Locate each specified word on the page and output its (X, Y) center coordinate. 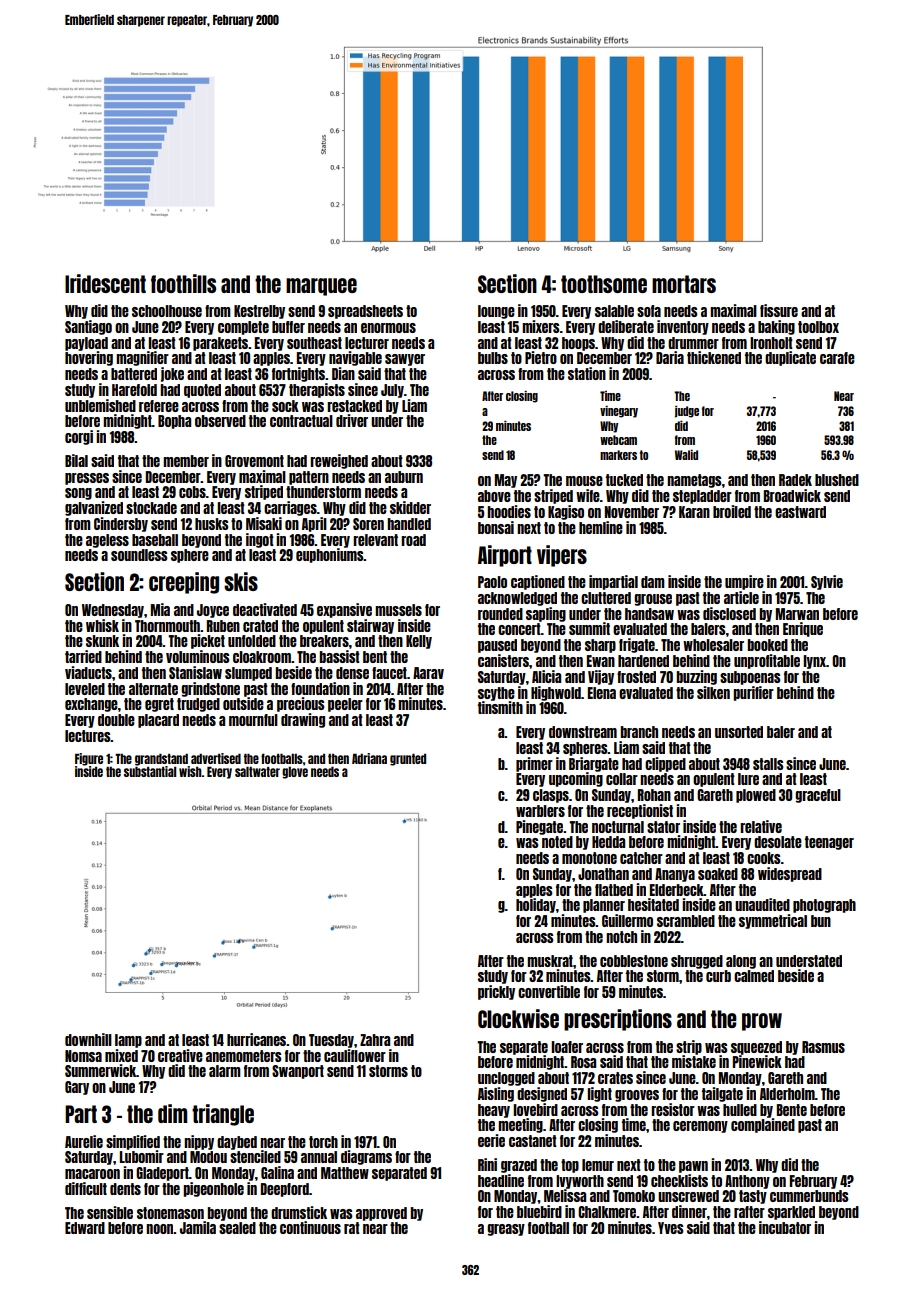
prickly (496, 992)
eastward (800, 512)
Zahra (375, 1040)
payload (86, 344)
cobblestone (634, 961)
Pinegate (539, 827)
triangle (223, 1115)
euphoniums (330, 555)
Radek (795, 480)
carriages (290, 508)
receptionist (640, 811)
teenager (829, 843)
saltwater (257, 772)
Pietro (541, 357)
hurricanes (256, 1039)
